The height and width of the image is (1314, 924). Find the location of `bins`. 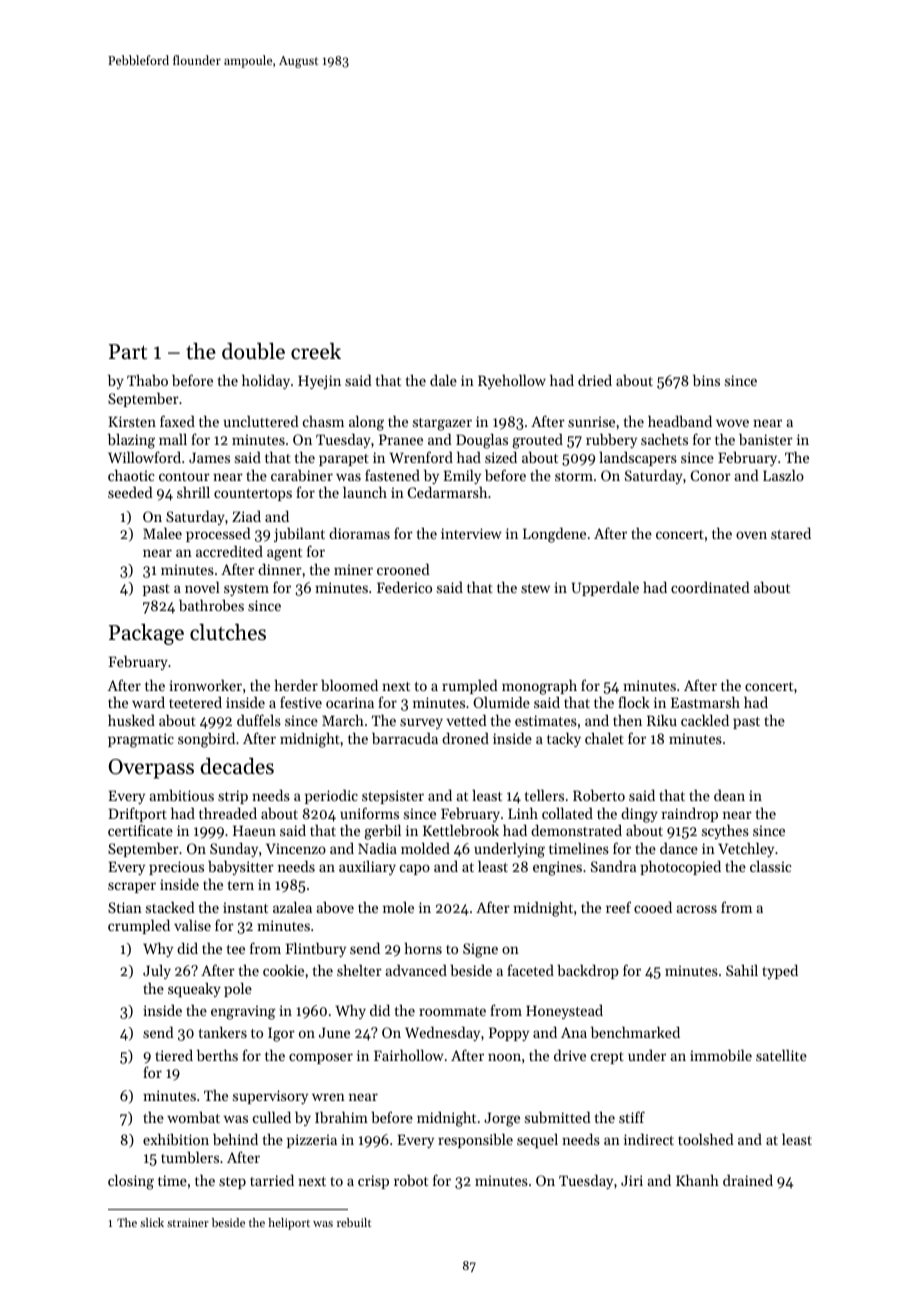

bins is located at coordinates (706, 380).
